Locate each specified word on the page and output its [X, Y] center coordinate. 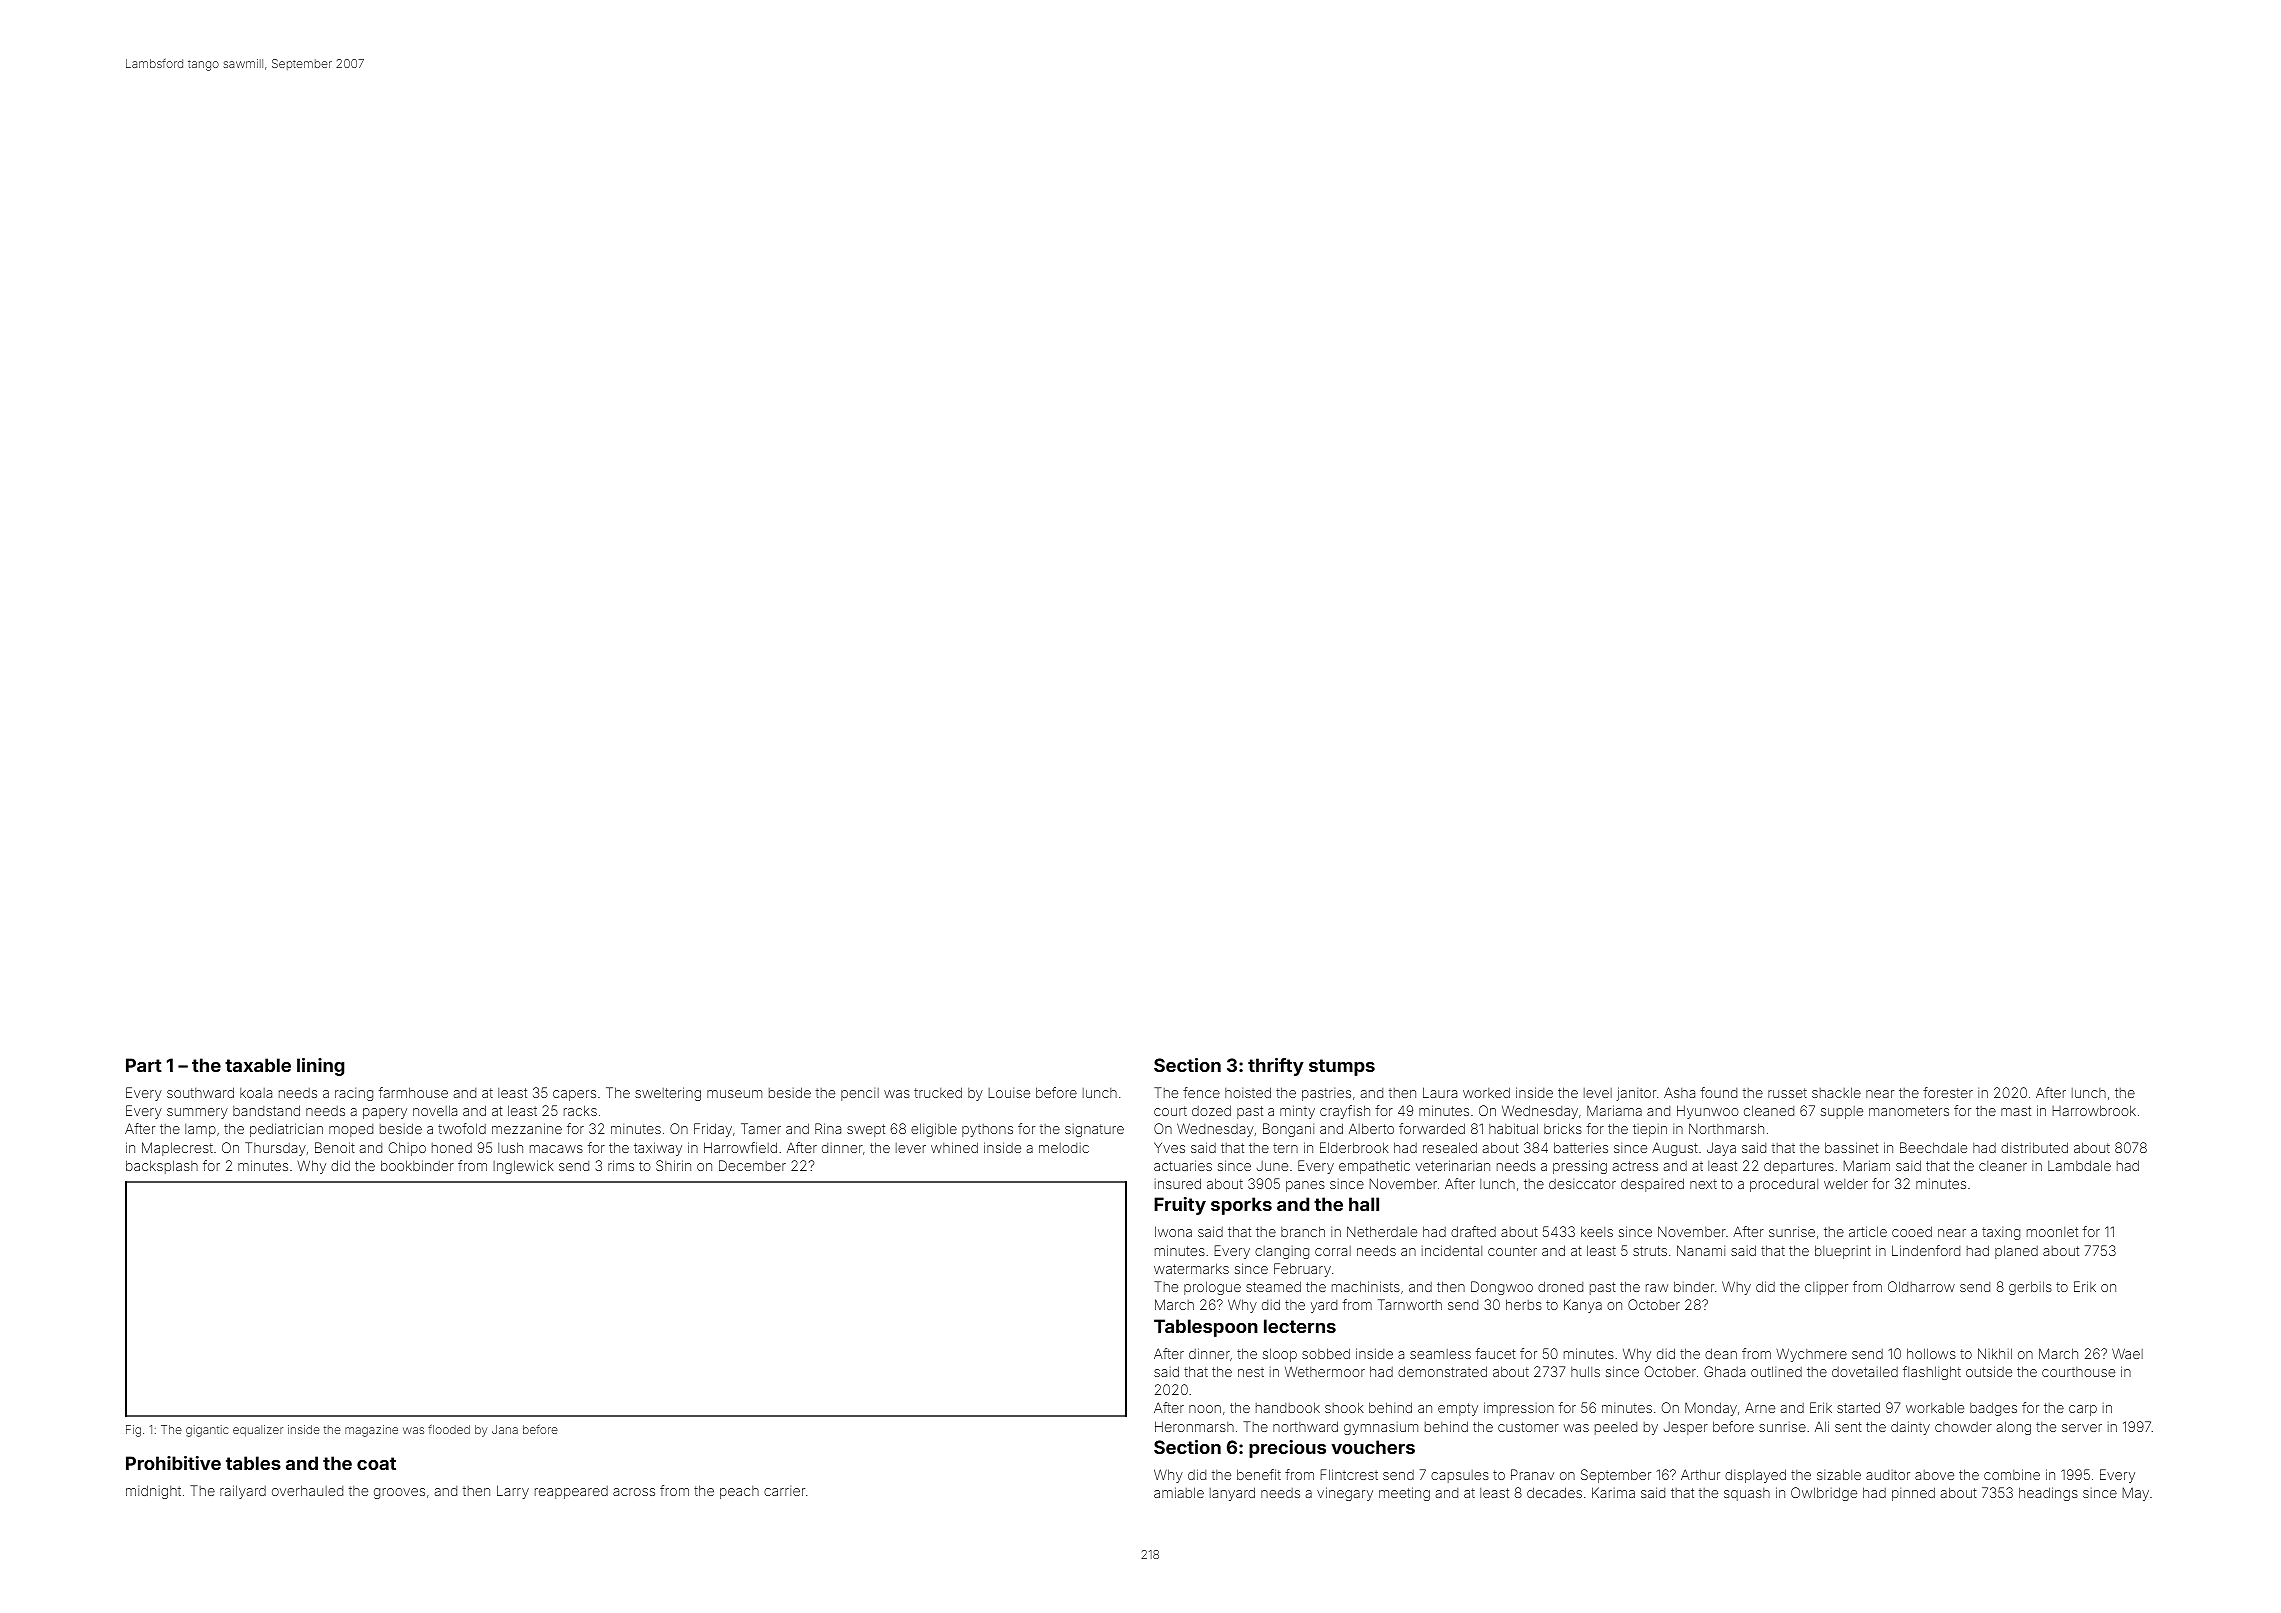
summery [197, 1113]
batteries [1581, 1147]
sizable [1839, 1474]
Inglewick [523, 1167]
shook [1344, 1407]
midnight [153, 1492]
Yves [1169, 1147]
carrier [784, 1491]
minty [1297, 1112]
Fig [133, 1431]
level [1598, 1093]
